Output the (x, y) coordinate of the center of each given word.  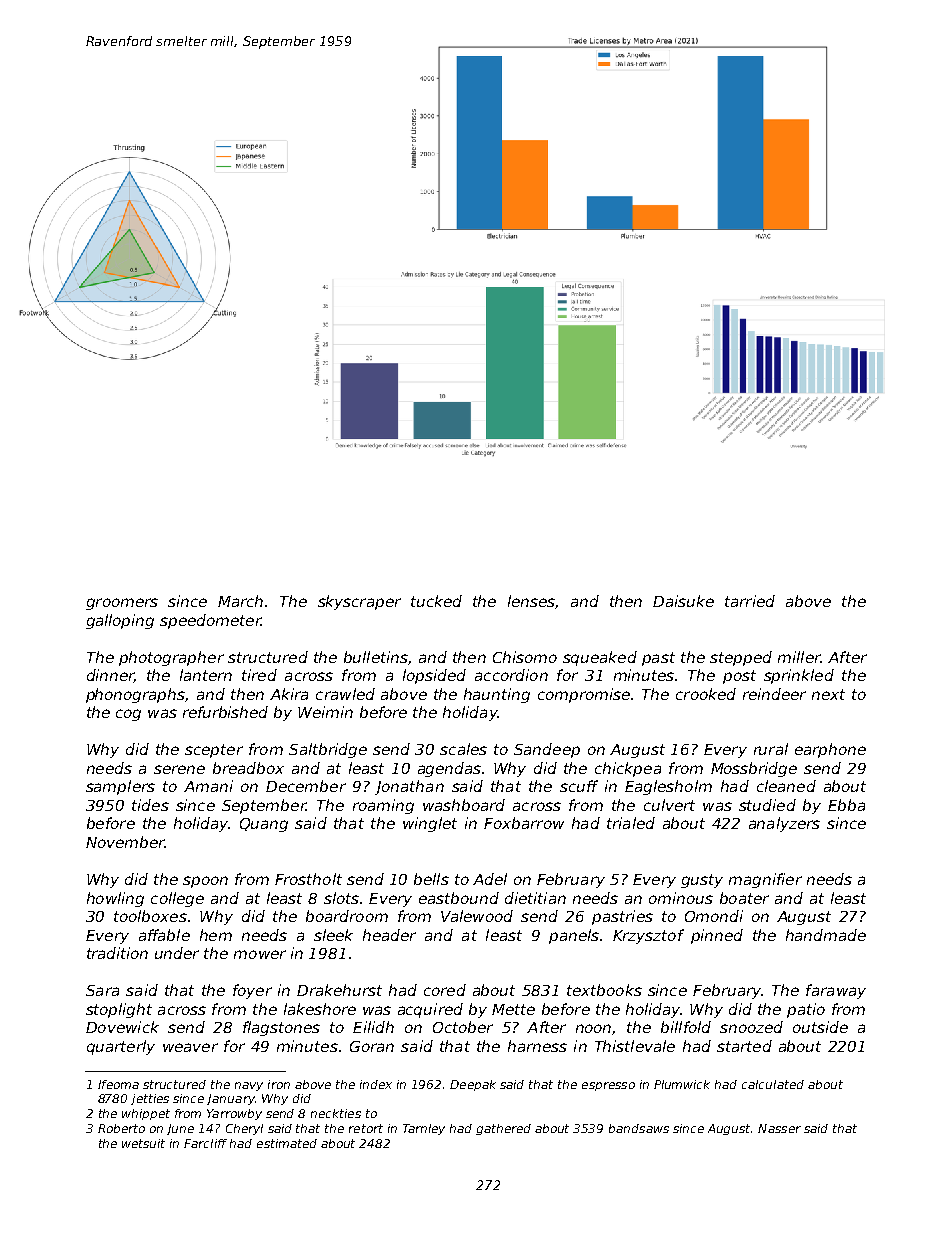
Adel (490, 879)
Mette (513, 1009)
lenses (531, 601)
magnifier (765, 880)
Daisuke (683, 601)
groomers (122, 604)
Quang (264, 825)
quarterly (121, 1047)
